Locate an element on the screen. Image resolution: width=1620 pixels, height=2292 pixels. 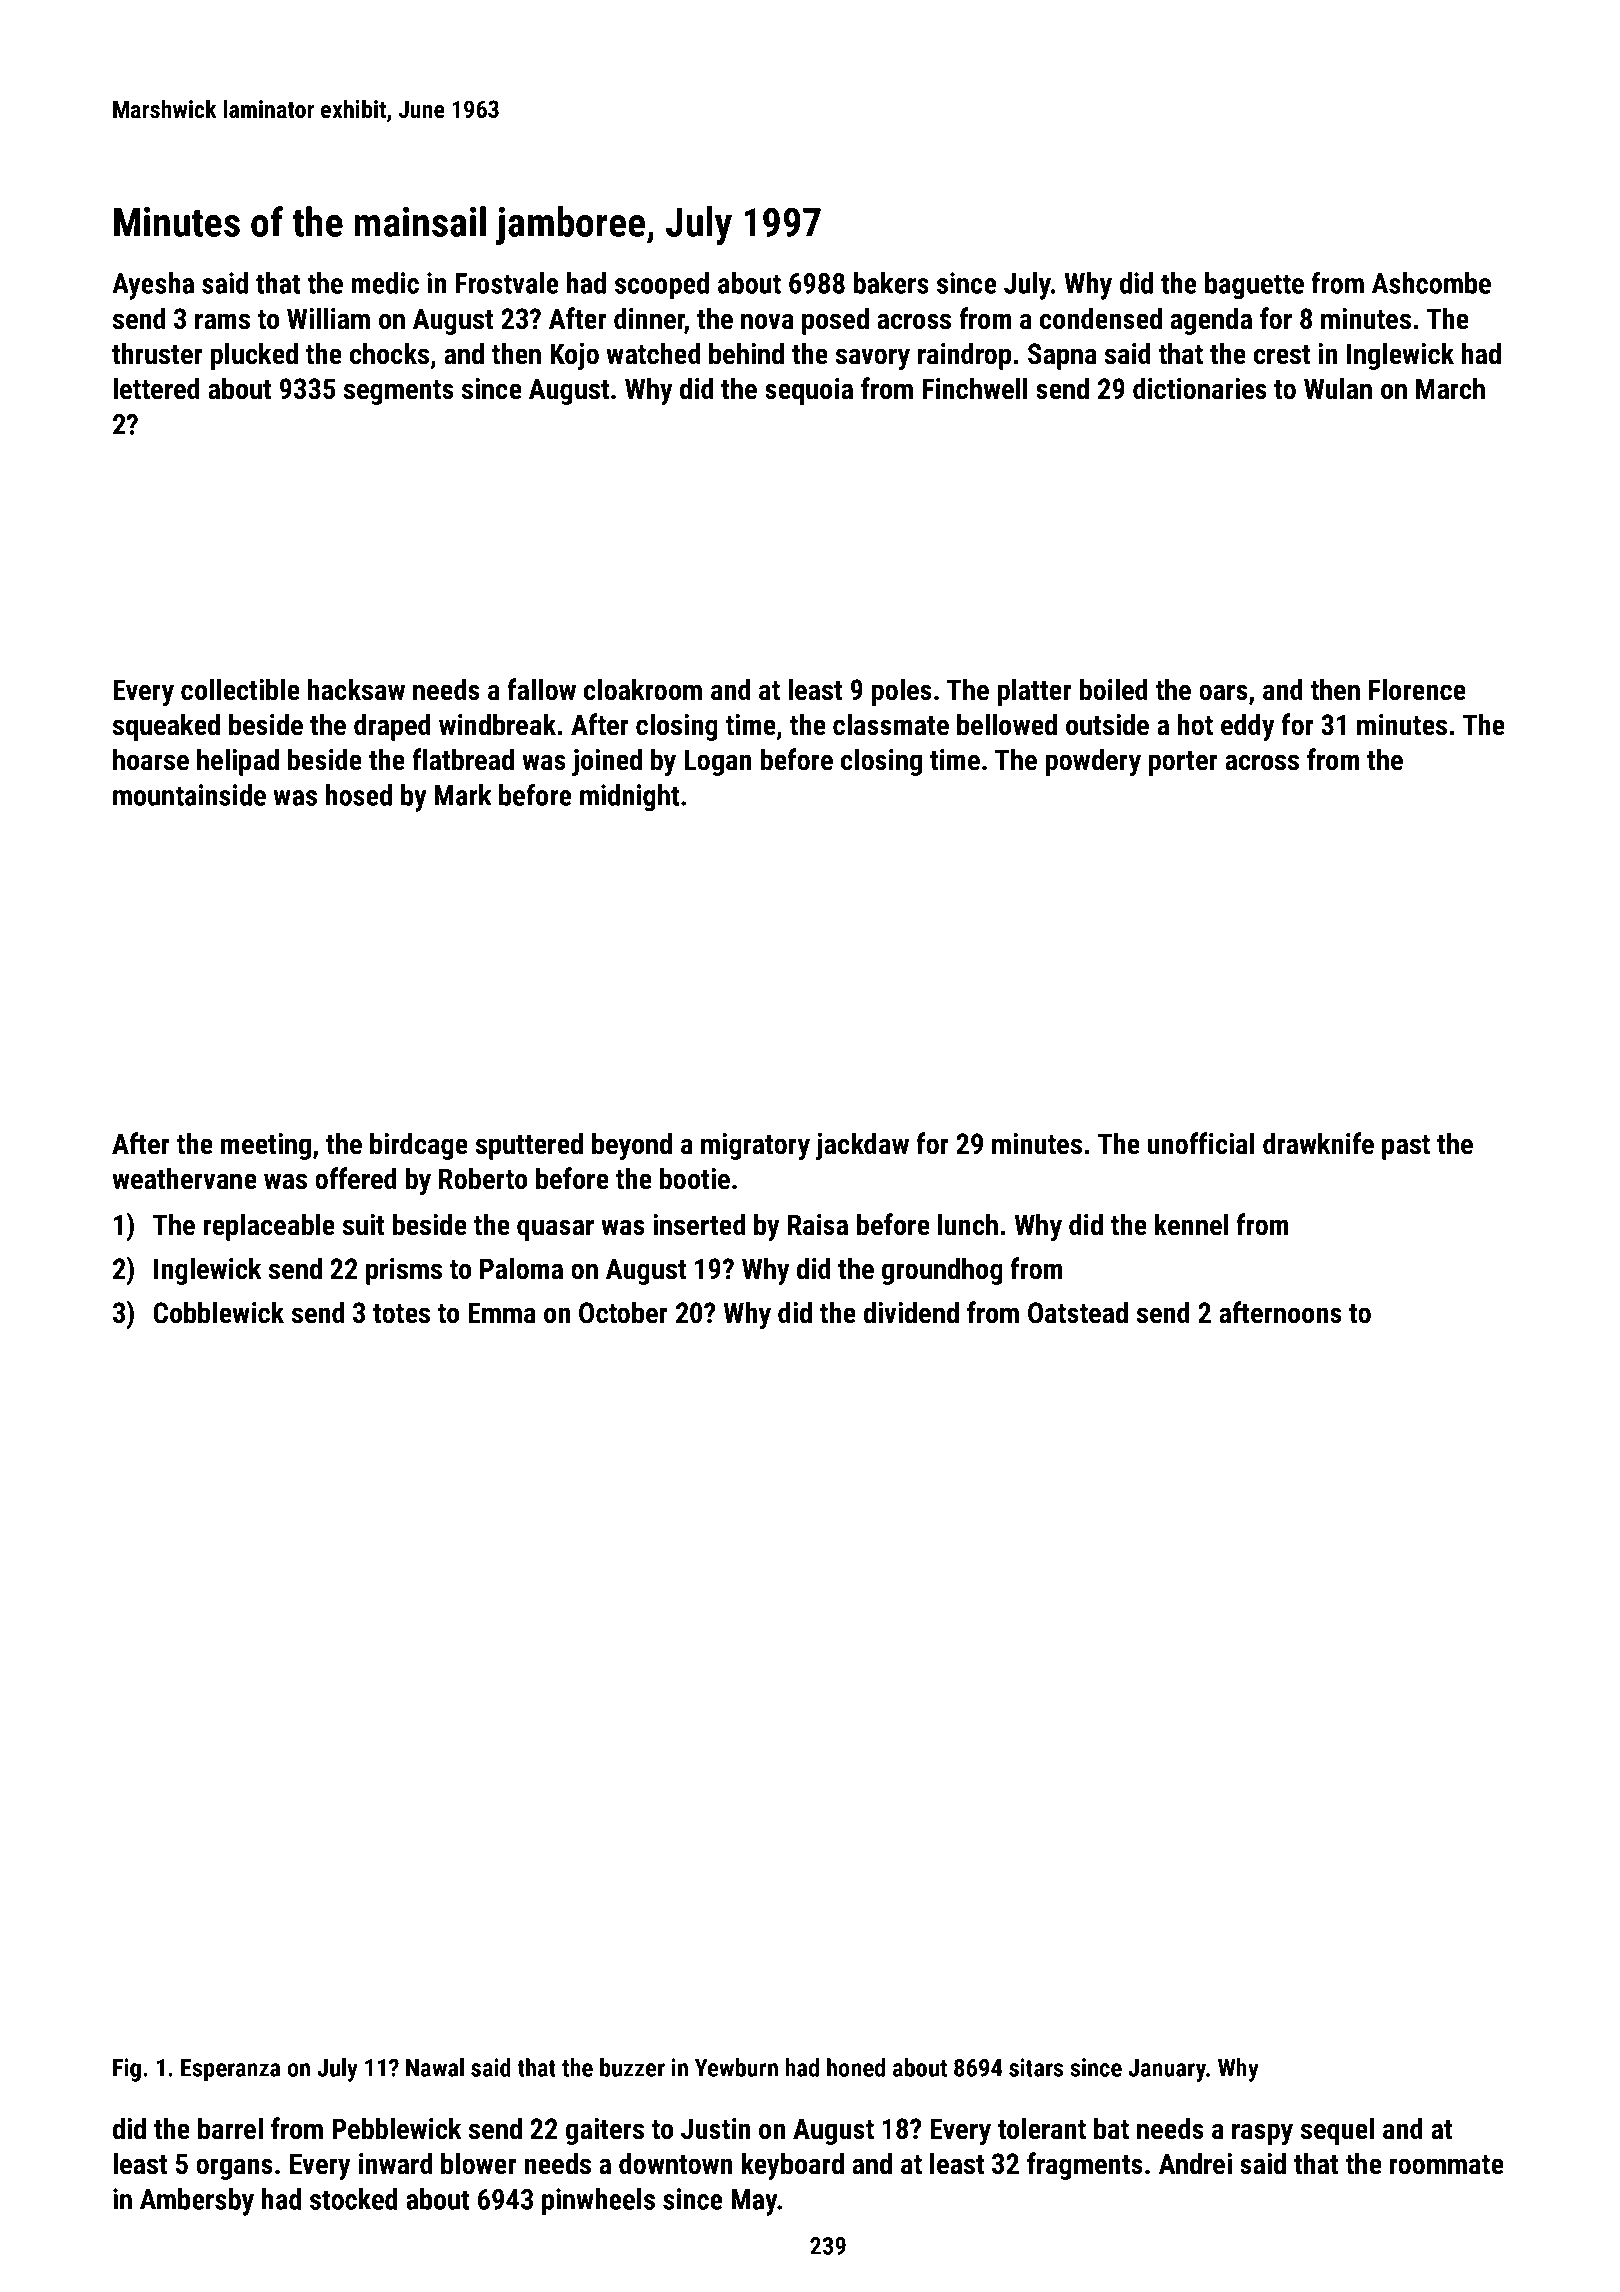
baguette is located at coordinates (1254, 286).
